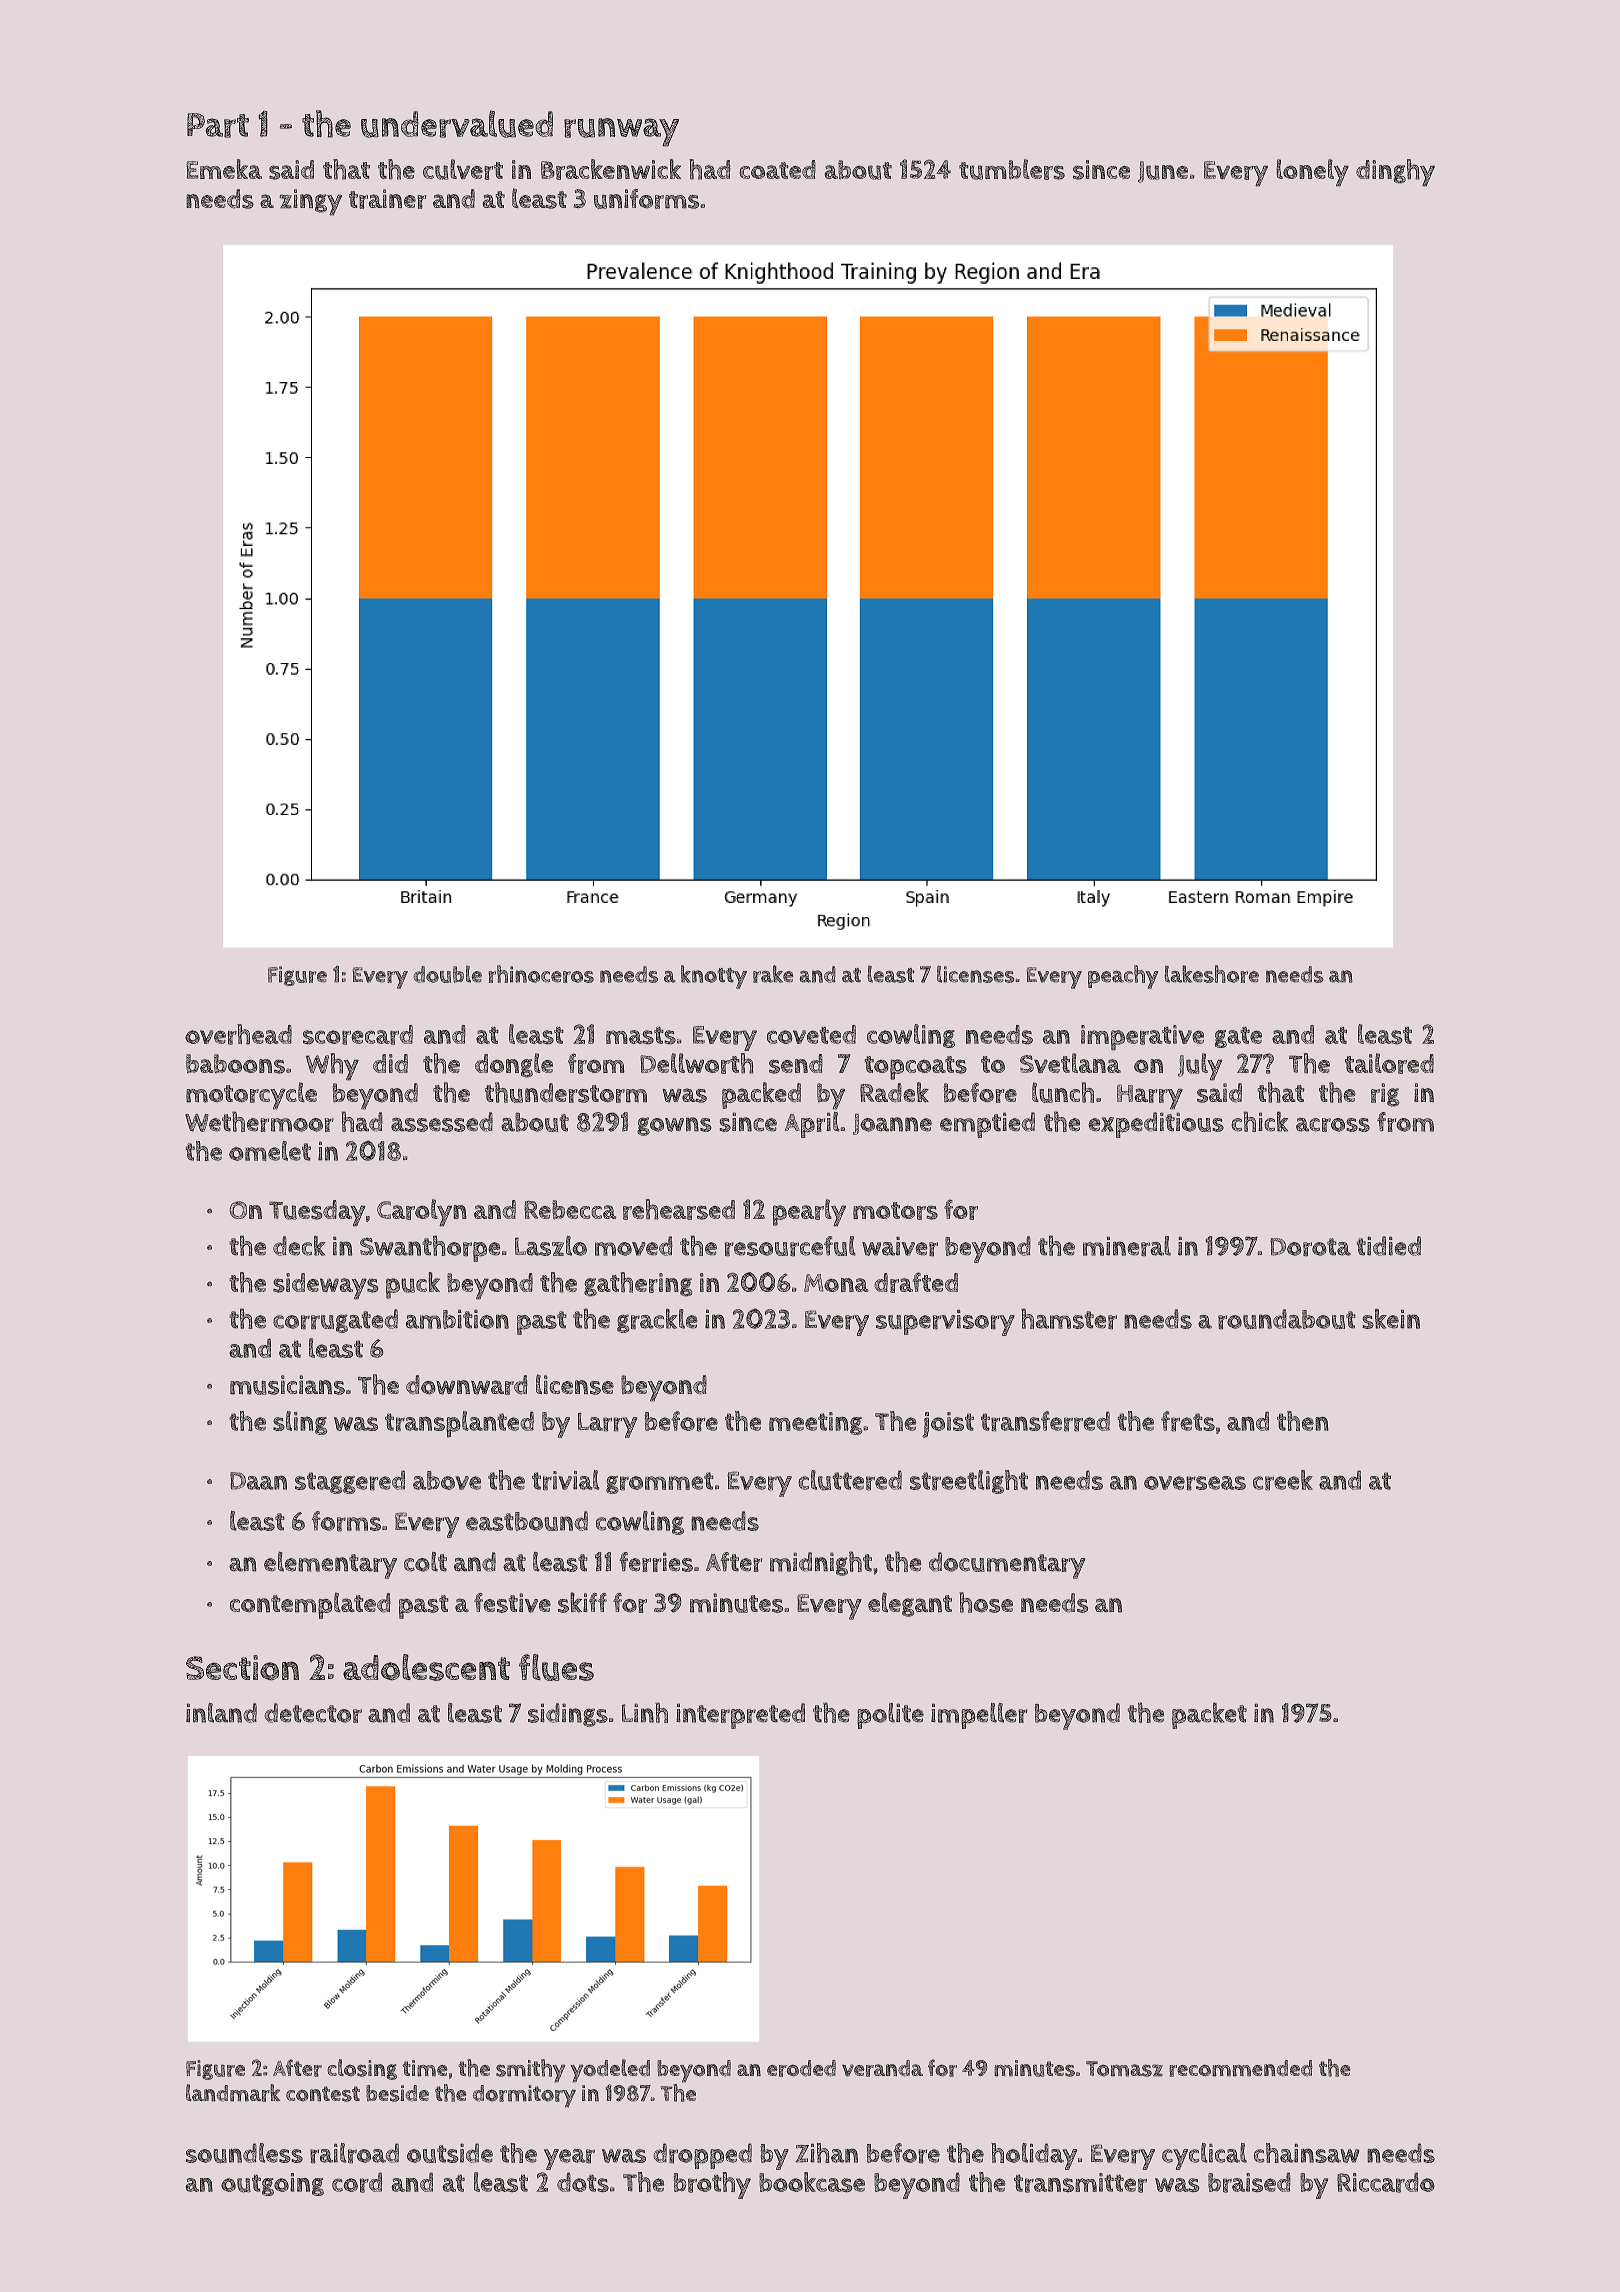 Image resolution: width=1620 pixels, height=2292 pixels. What do you see at coordinates (272, 2184) in the screenshot?
I see `outgoing` at bounding box center [272, 2184].
